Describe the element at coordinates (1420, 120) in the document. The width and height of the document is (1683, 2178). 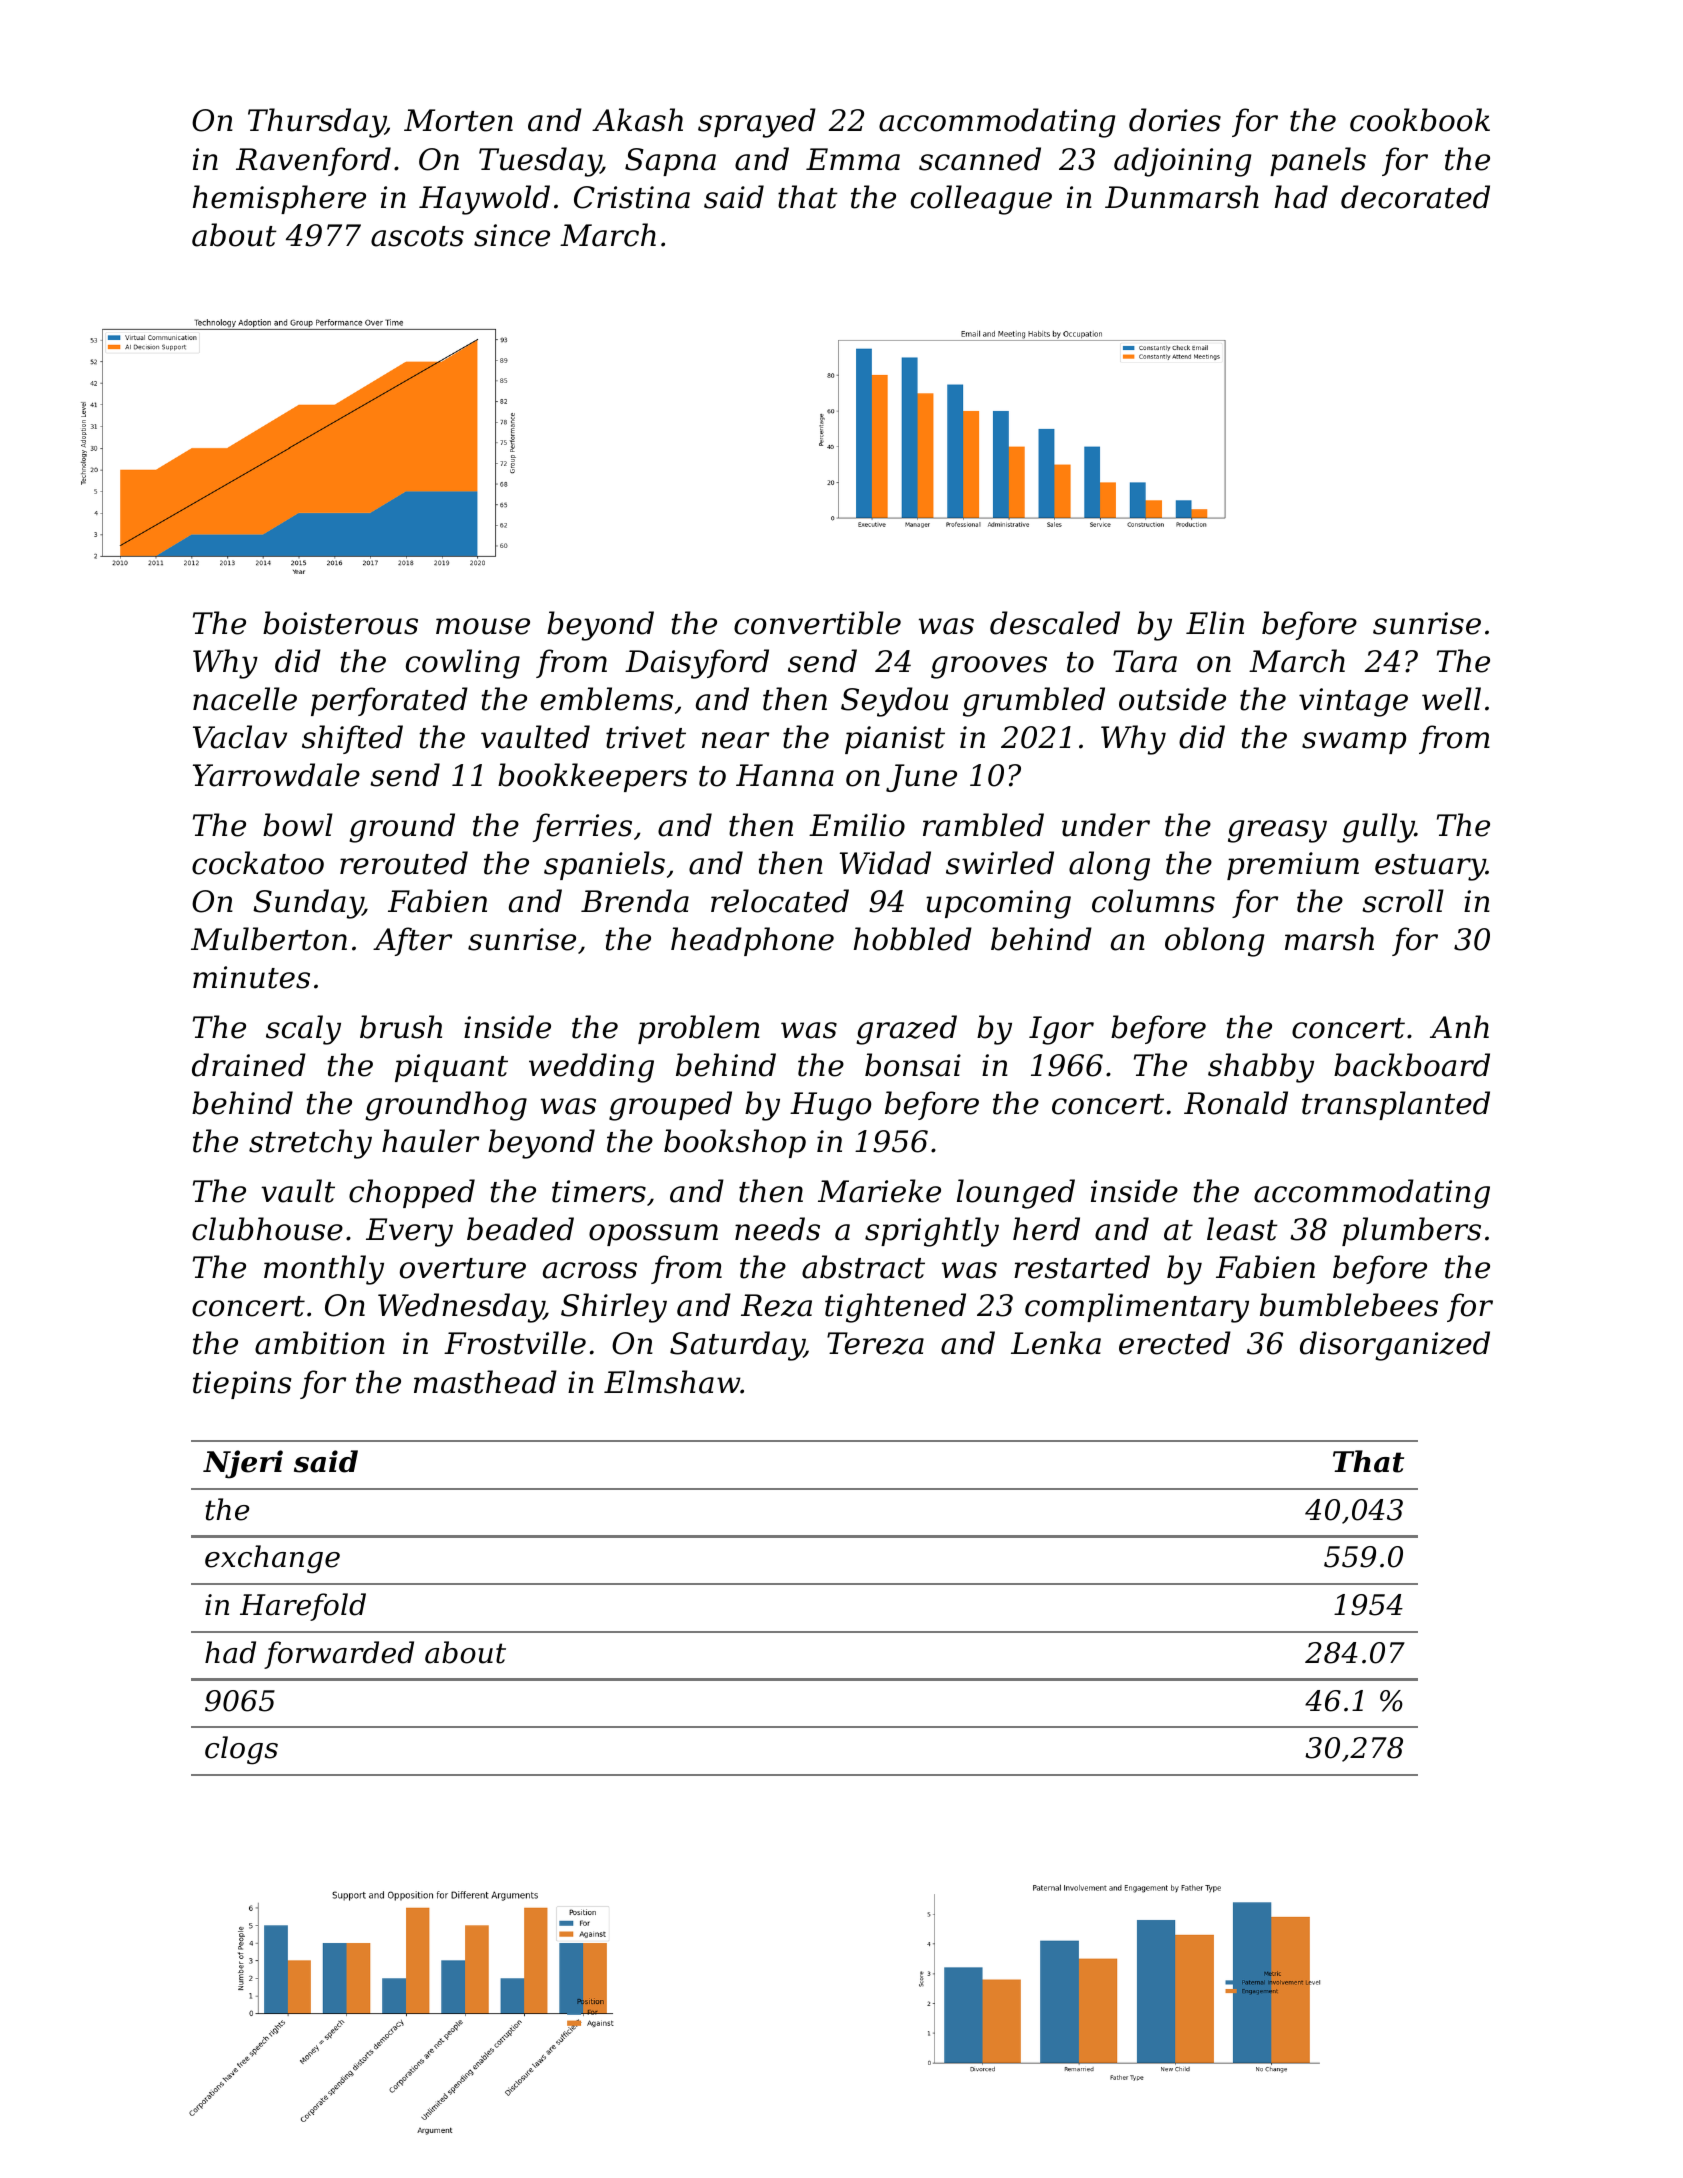
I see `cookbook` at that location.
